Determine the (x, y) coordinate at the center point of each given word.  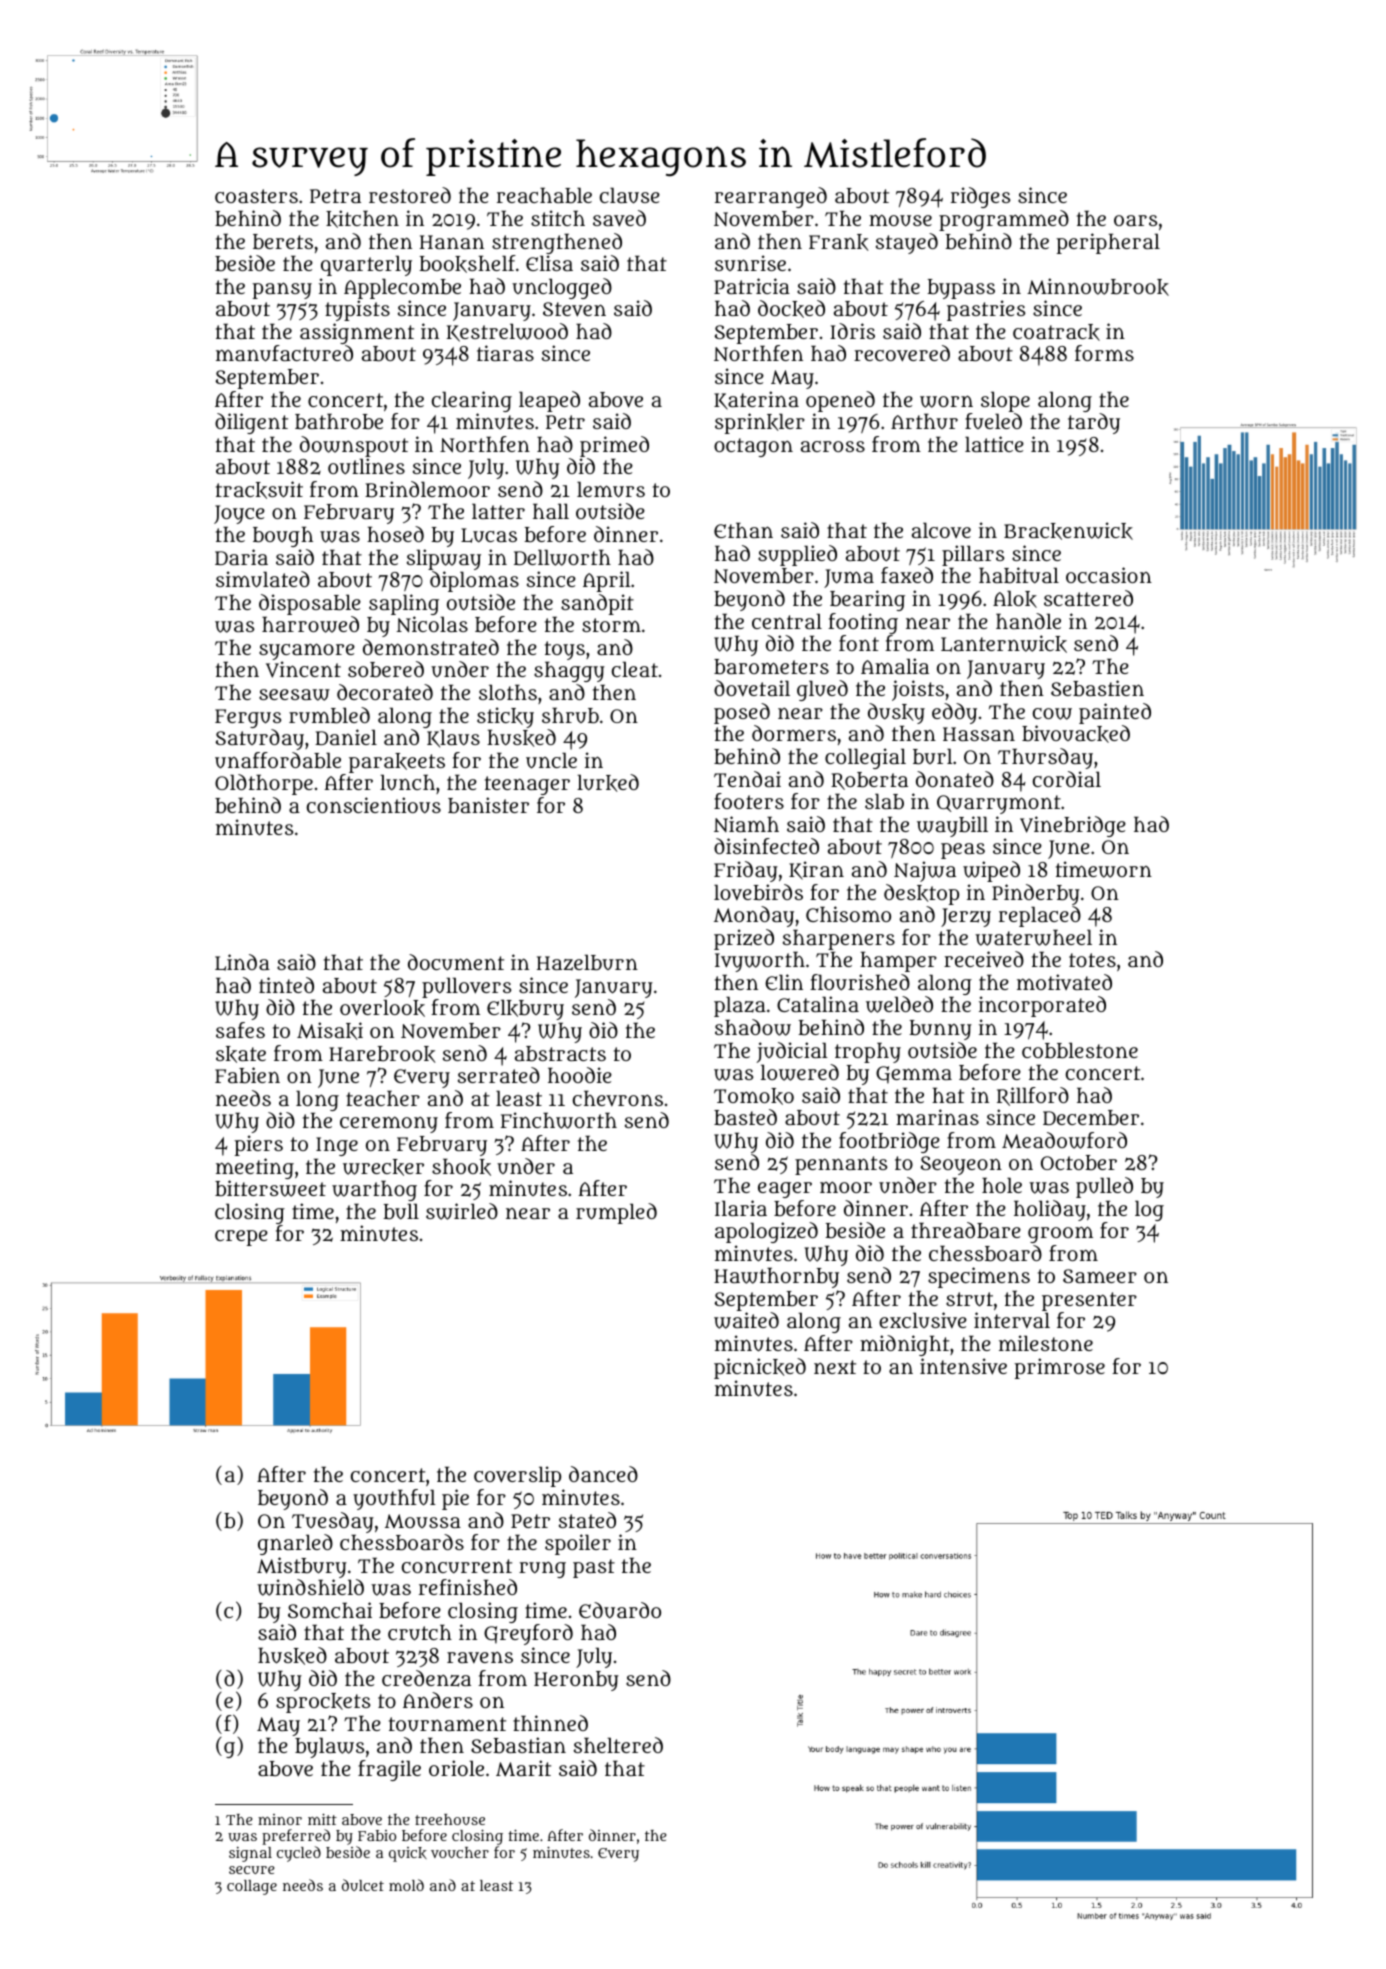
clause (630, 195)
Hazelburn (587, 962)
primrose (1059, 1368)
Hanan (452, 242)
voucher (460, 1852)
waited (746, 1320)
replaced (1040, 916)
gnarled (295, 1544)
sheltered (618, 1745)
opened (840, 401)
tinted (286, 985)
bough (283, 536)
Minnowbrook (1098, 287)
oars (1135, 220)
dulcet (363, 1885)
